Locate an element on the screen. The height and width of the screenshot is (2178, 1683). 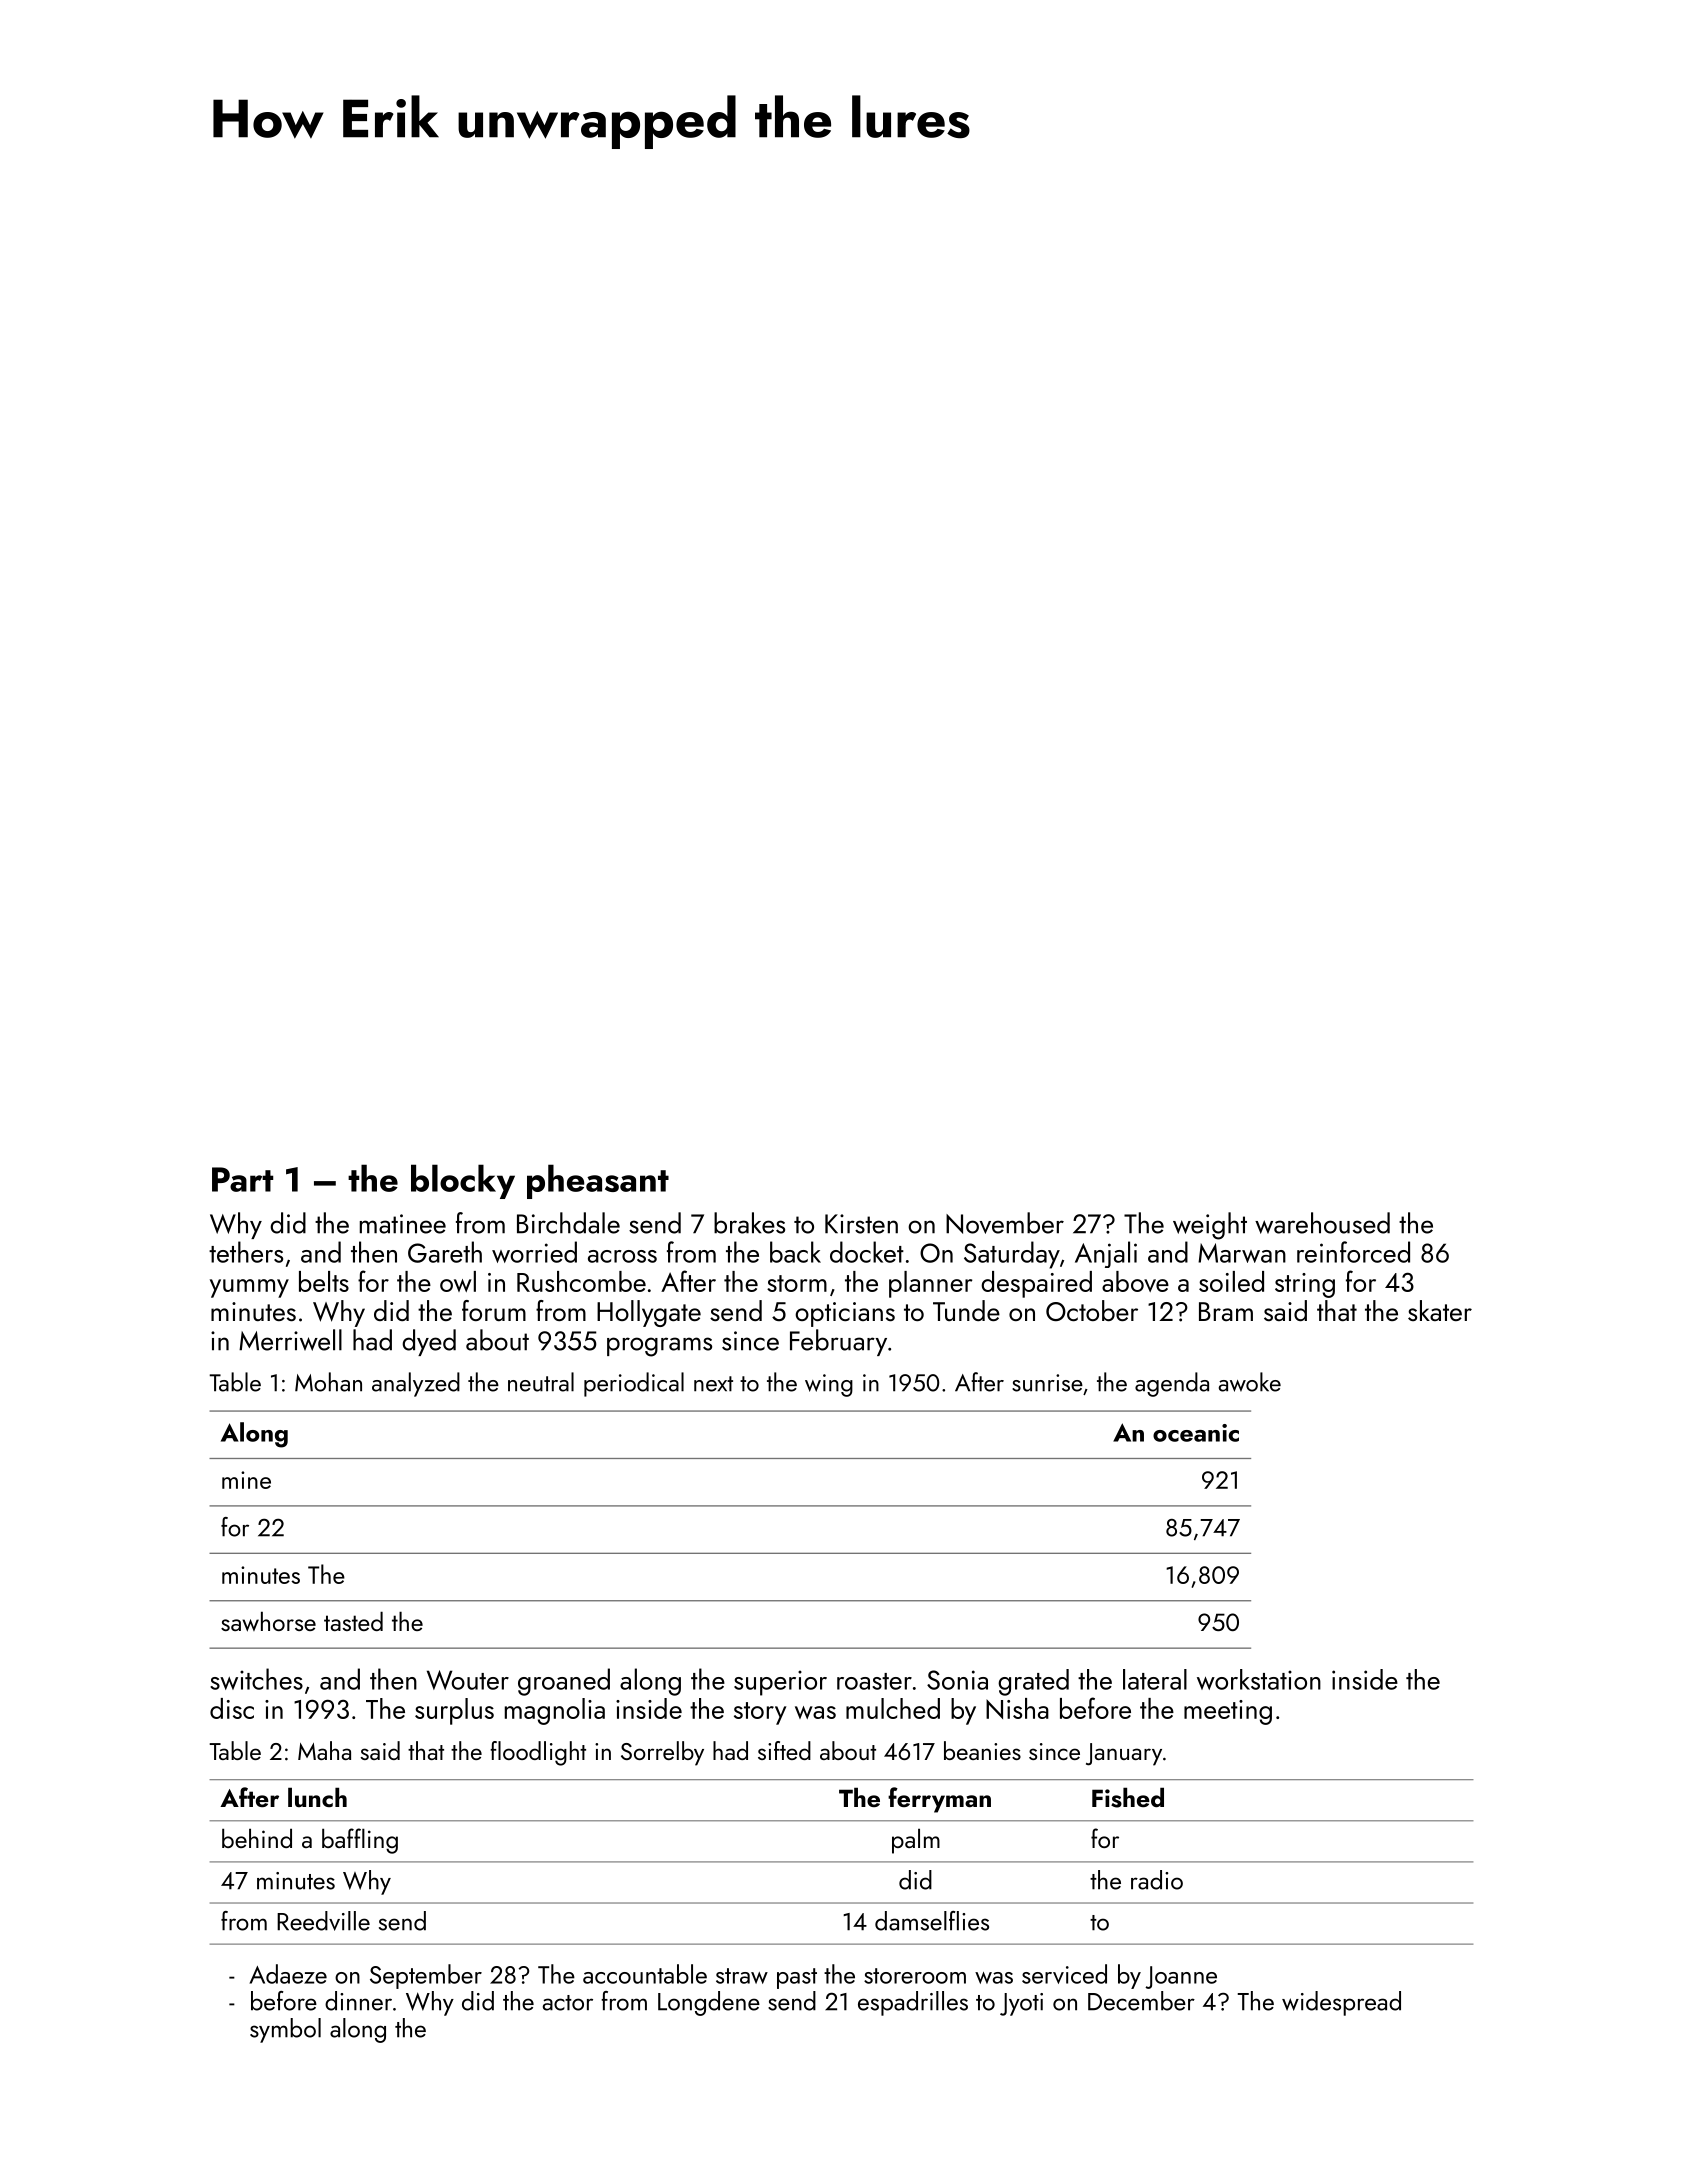
sifted is located at coordinates (784, 1750).
